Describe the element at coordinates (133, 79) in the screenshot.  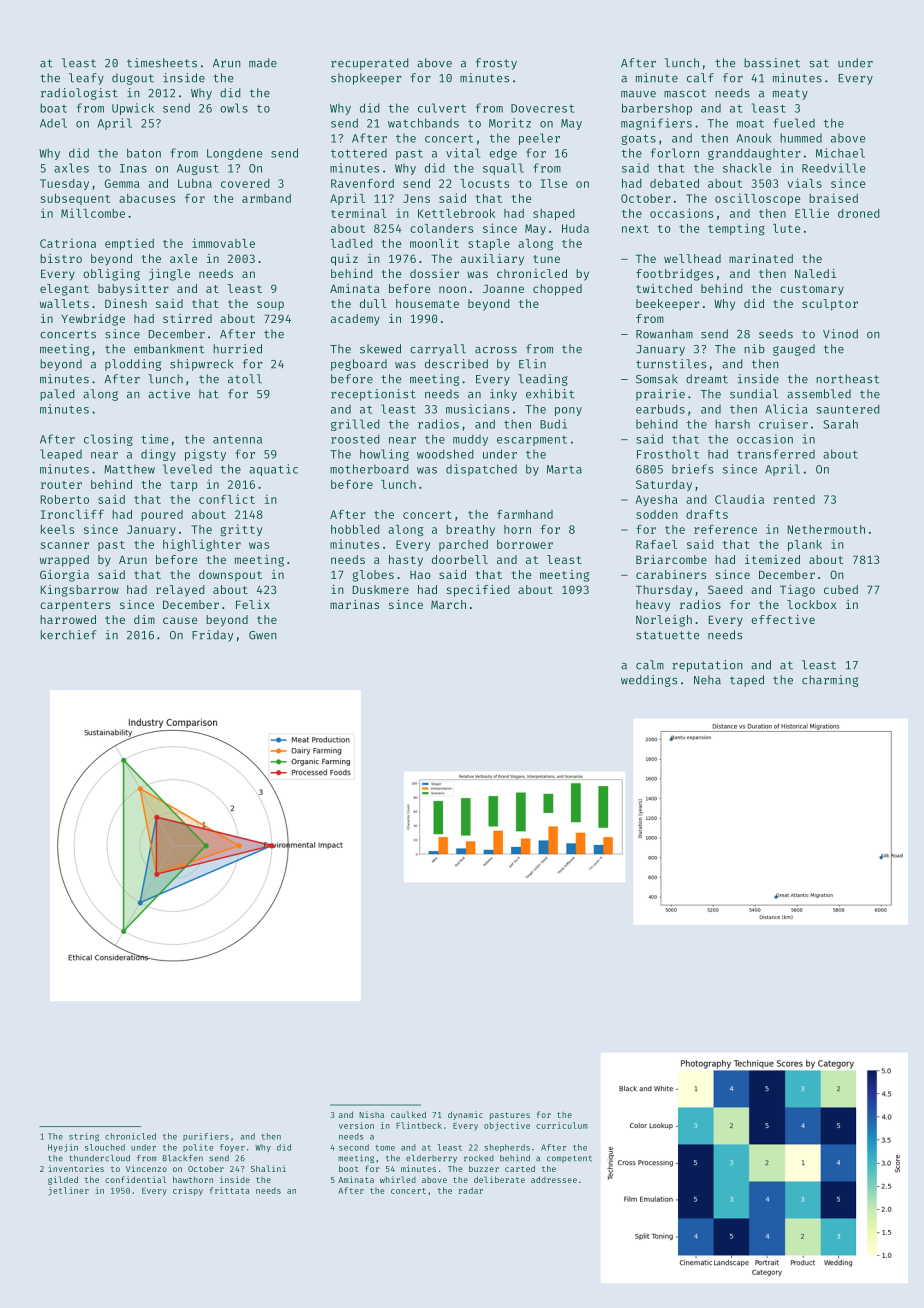
I see `dugout` at that location.
